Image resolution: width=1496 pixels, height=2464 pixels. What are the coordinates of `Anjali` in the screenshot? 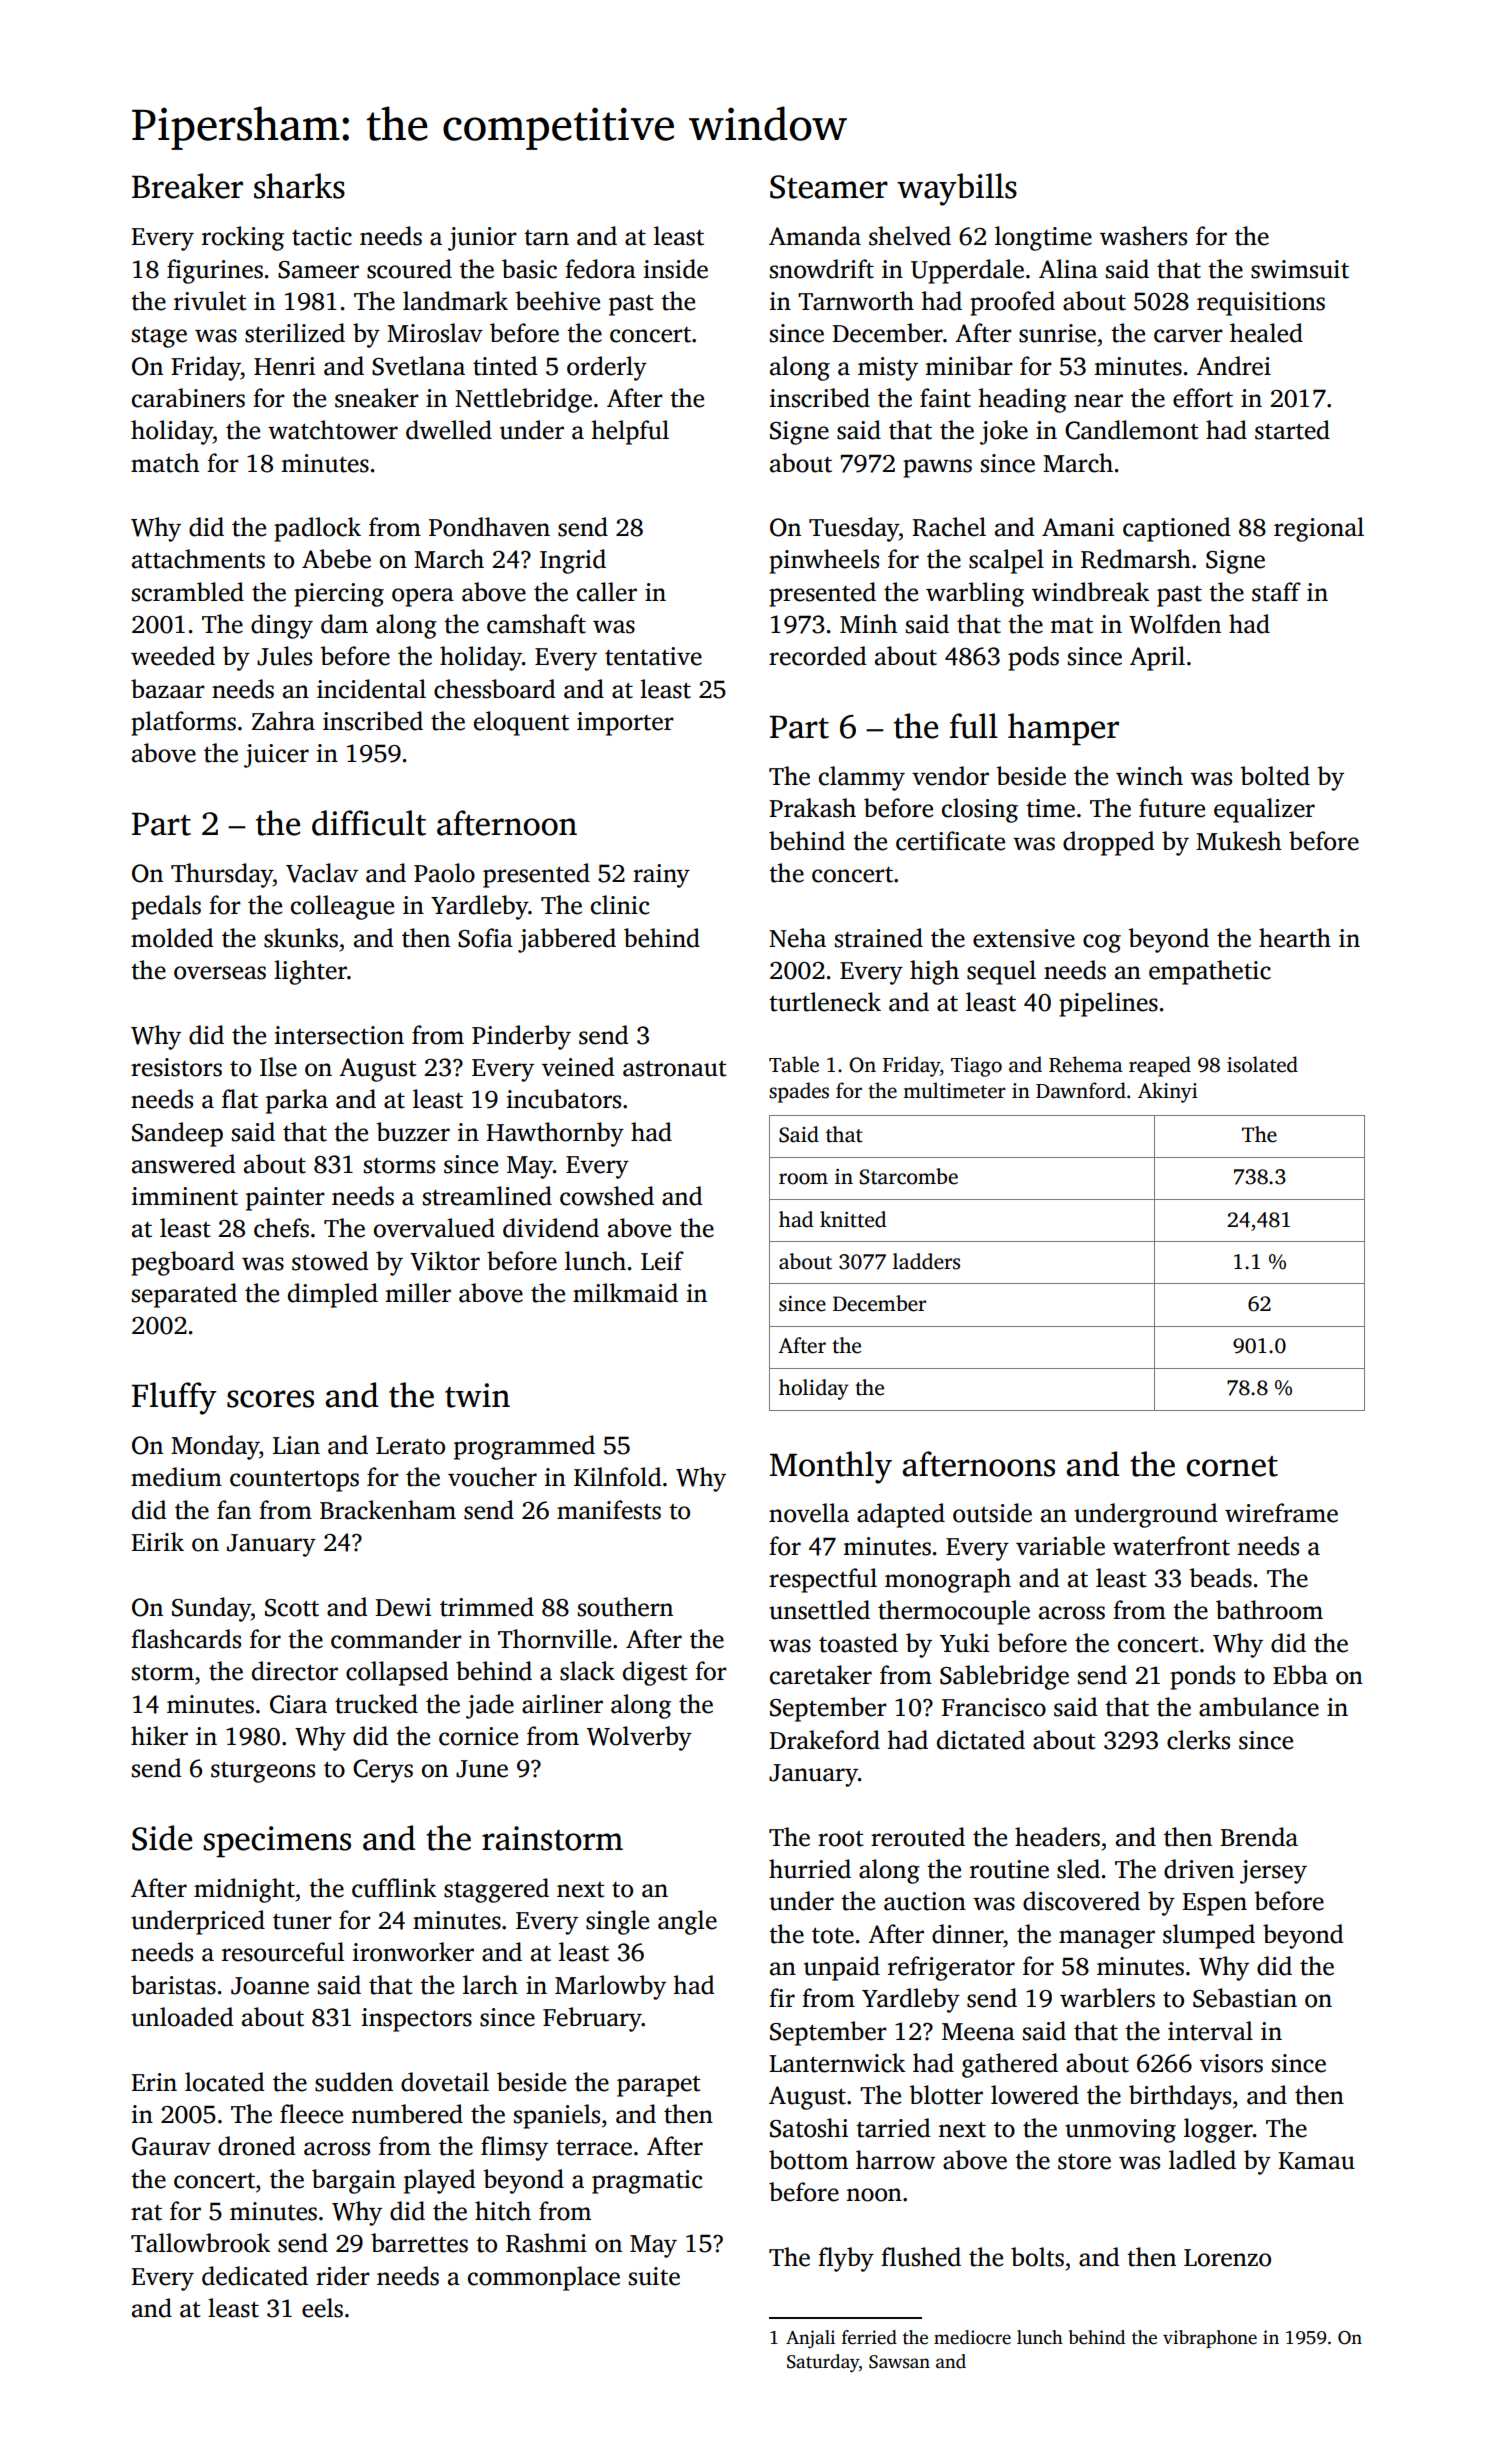 It's located at (810, 2339).
